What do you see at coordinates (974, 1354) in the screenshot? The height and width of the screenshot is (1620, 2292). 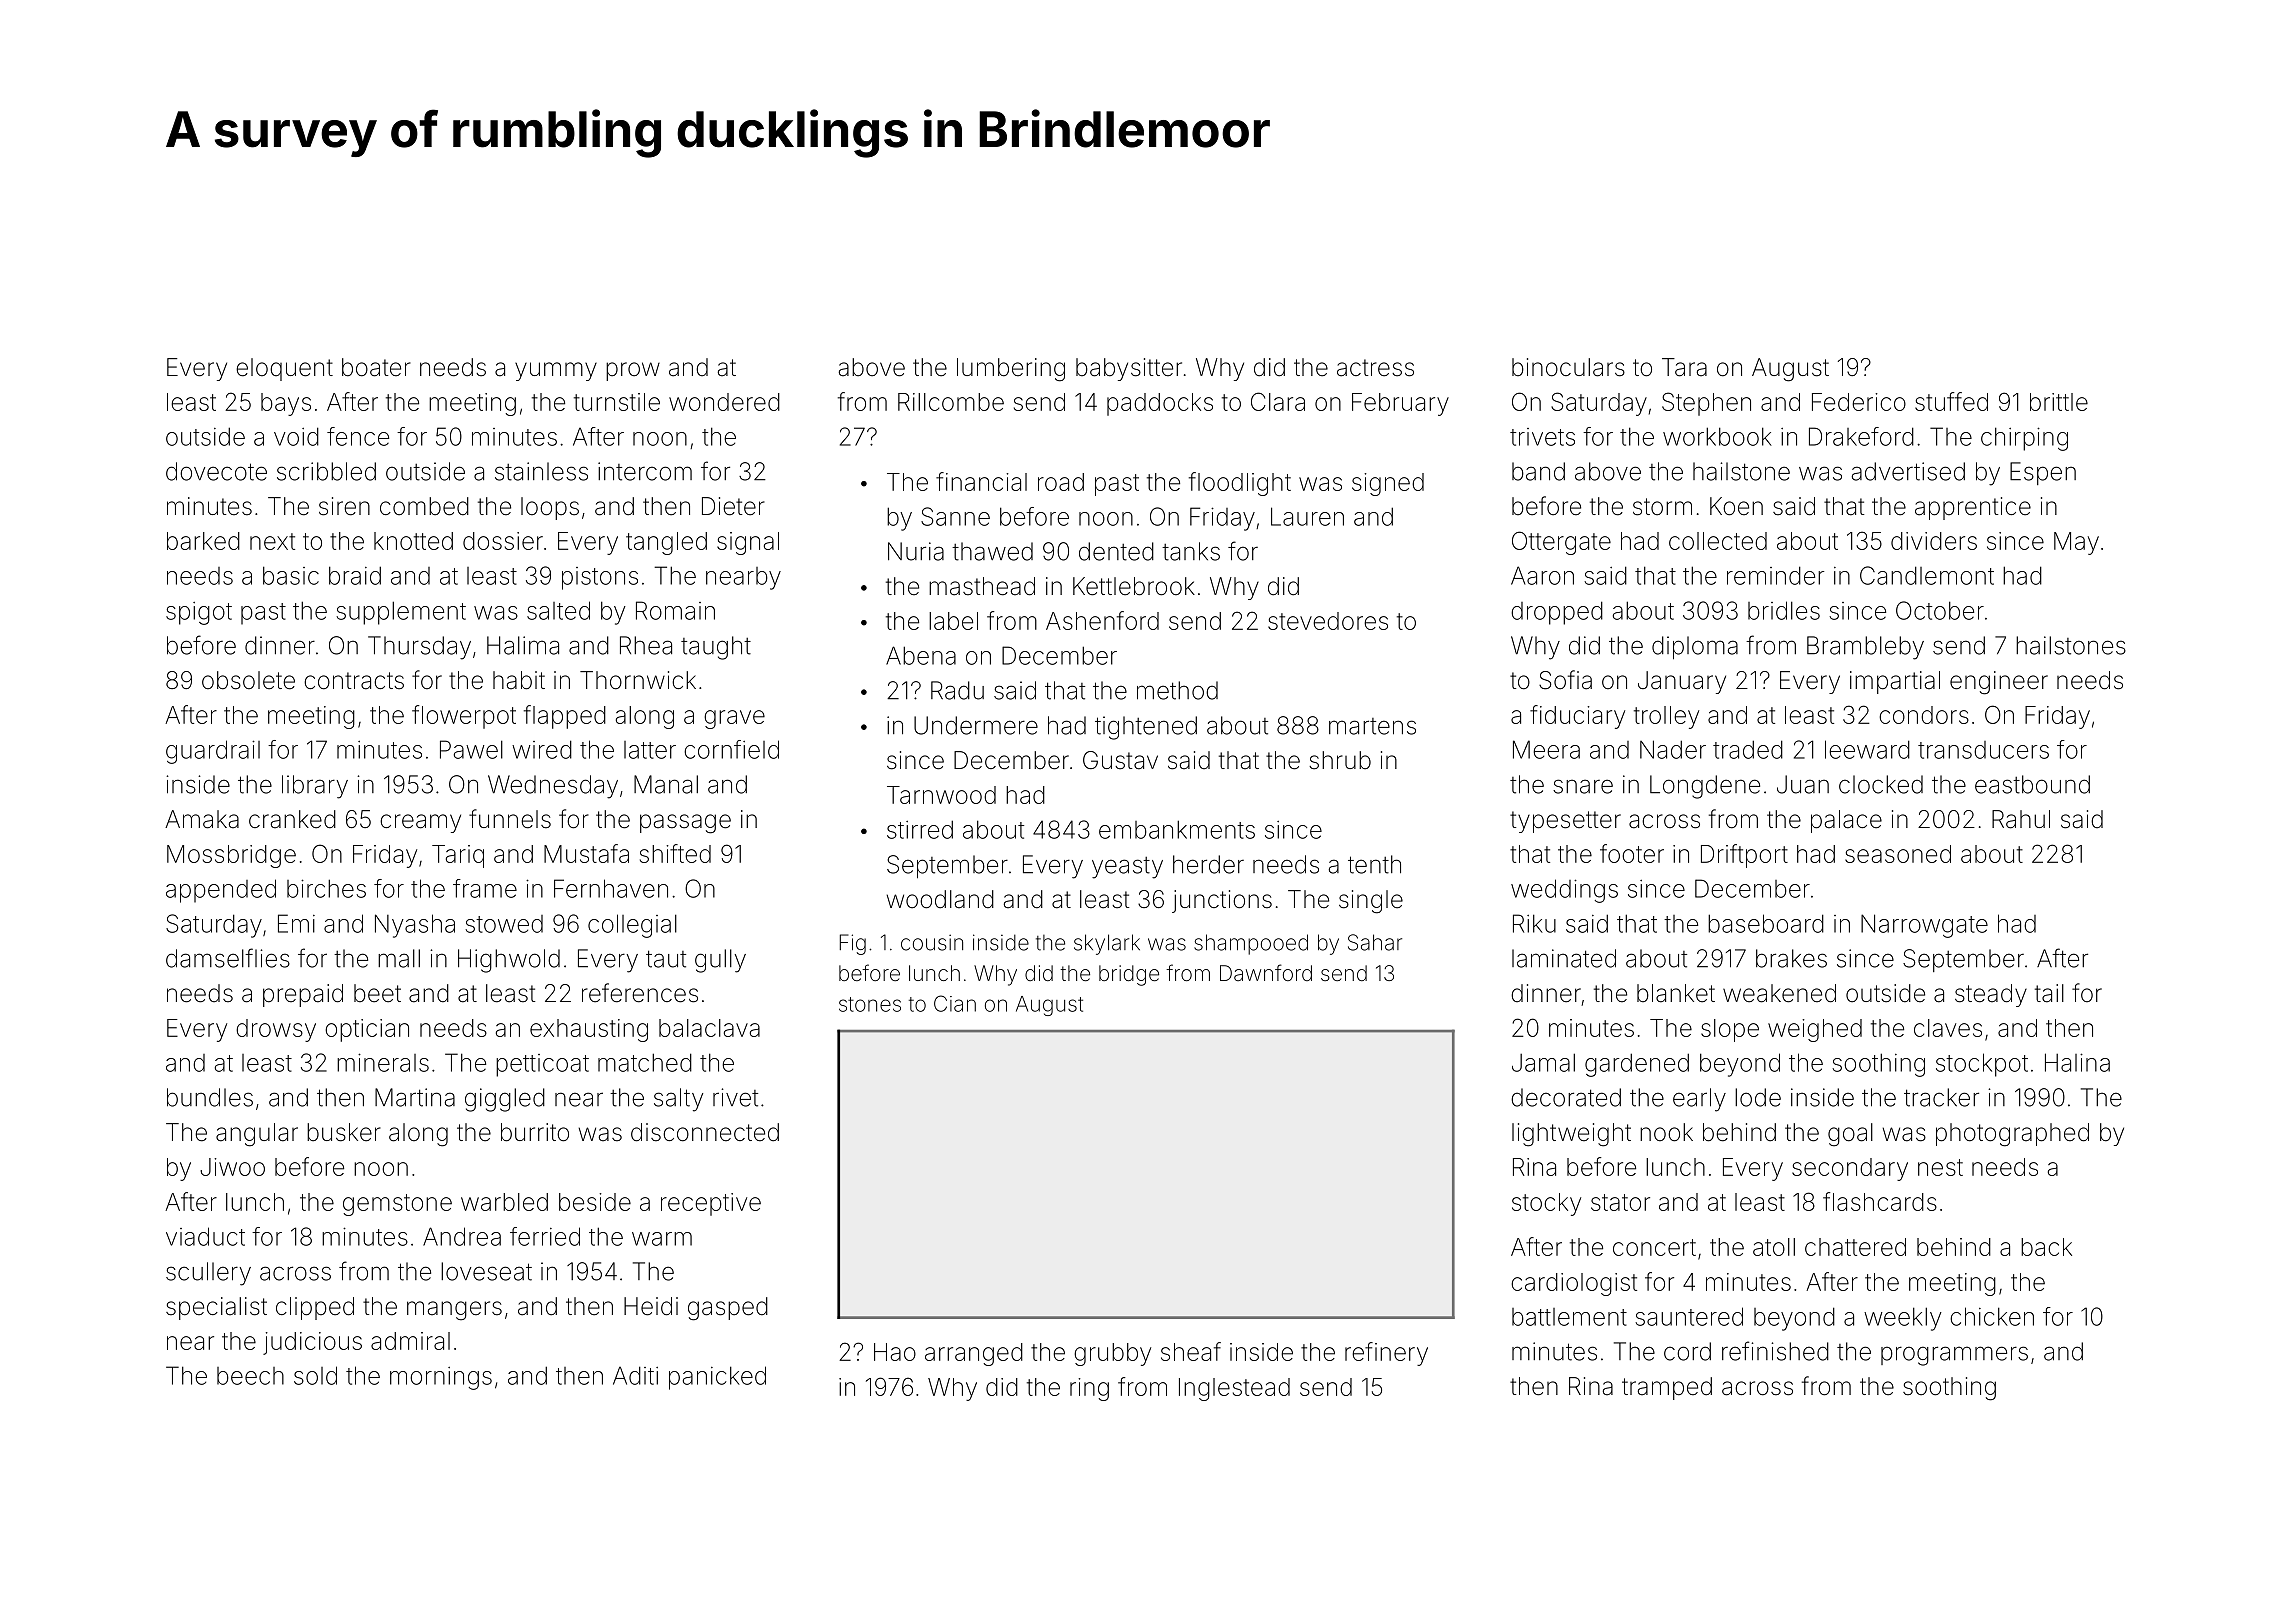 I see `arranged` at bounding box center [974, 1354].
